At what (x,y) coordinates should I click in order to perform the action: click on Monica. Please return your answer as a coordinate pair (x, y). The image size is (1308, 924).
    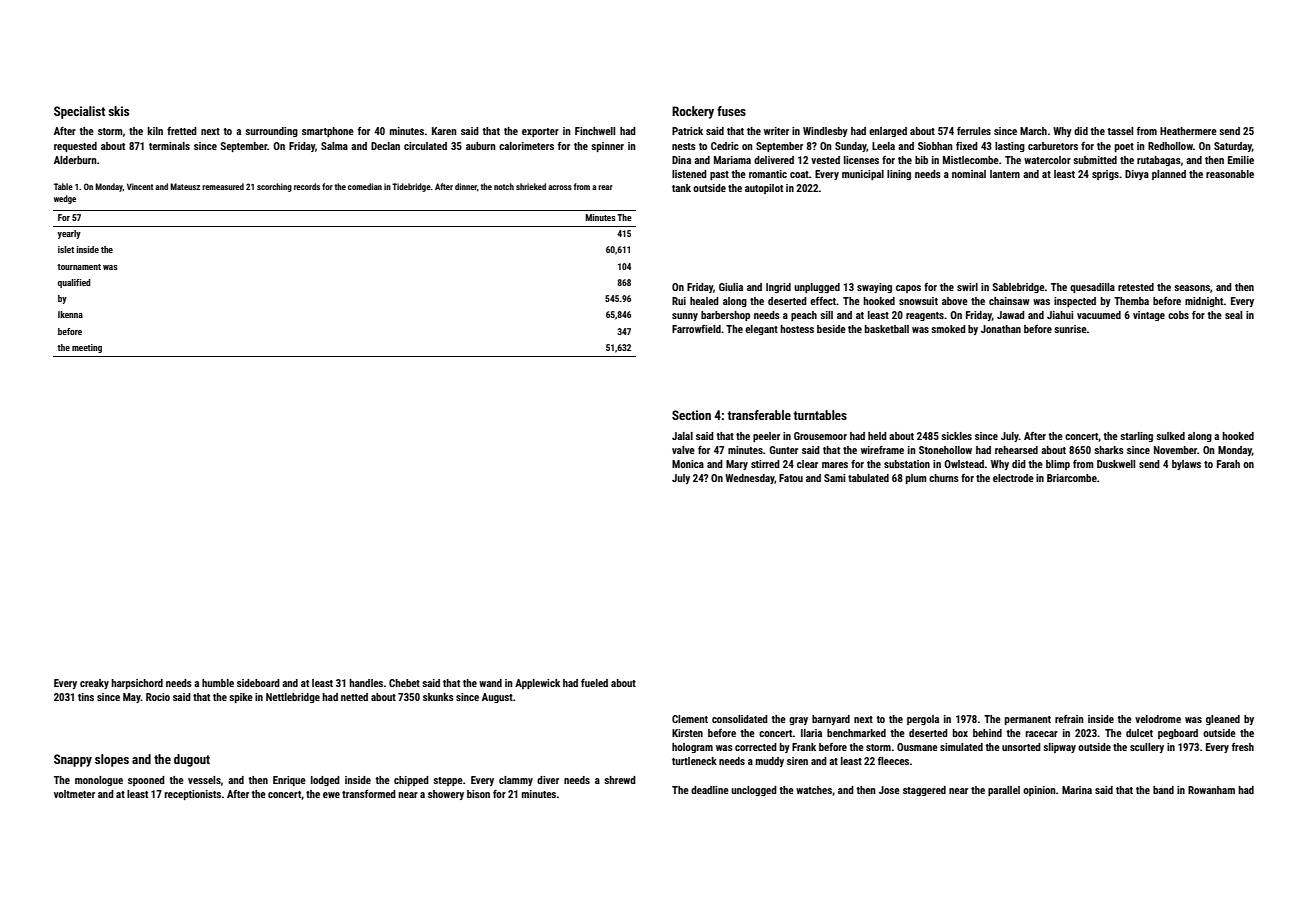
    Looking at the image, I should click on (688, 464).
